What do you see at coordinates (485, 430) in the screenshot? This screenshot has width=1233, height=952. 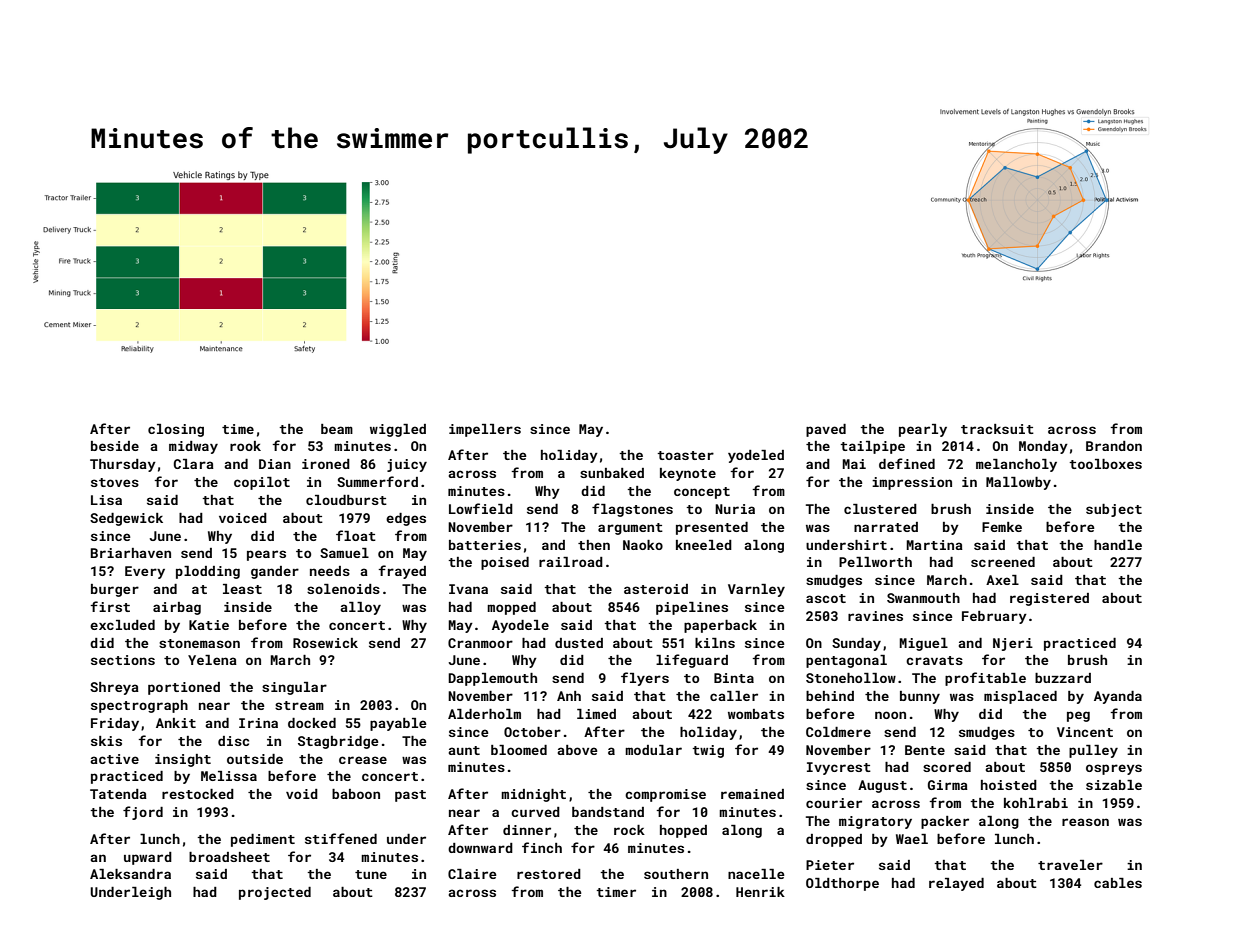 I see `impellers` at bounding box center [485, 430].
